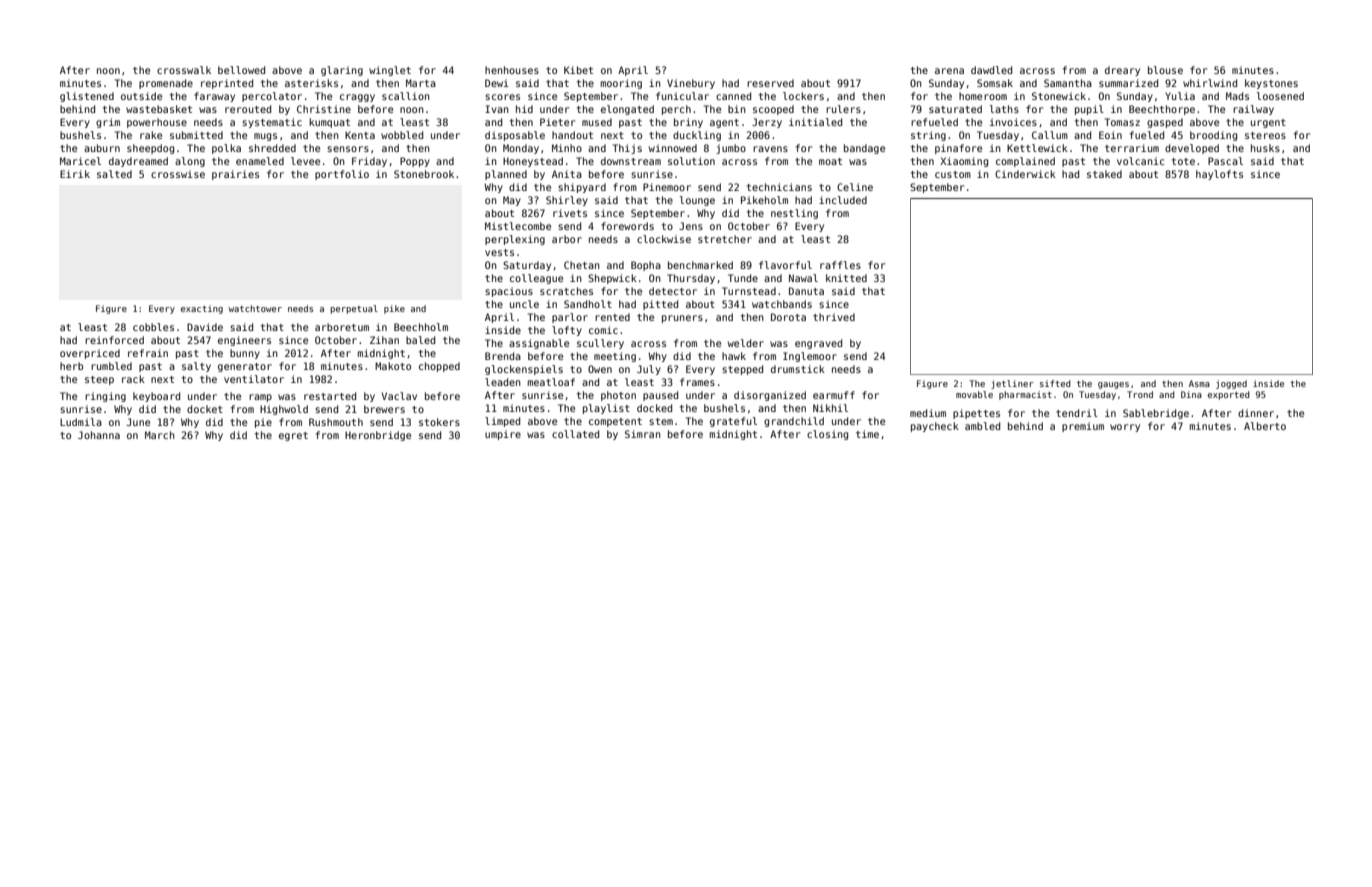  Describe the element at coordinates (184, 70) in the image. I see `crosswalk` at that location.
